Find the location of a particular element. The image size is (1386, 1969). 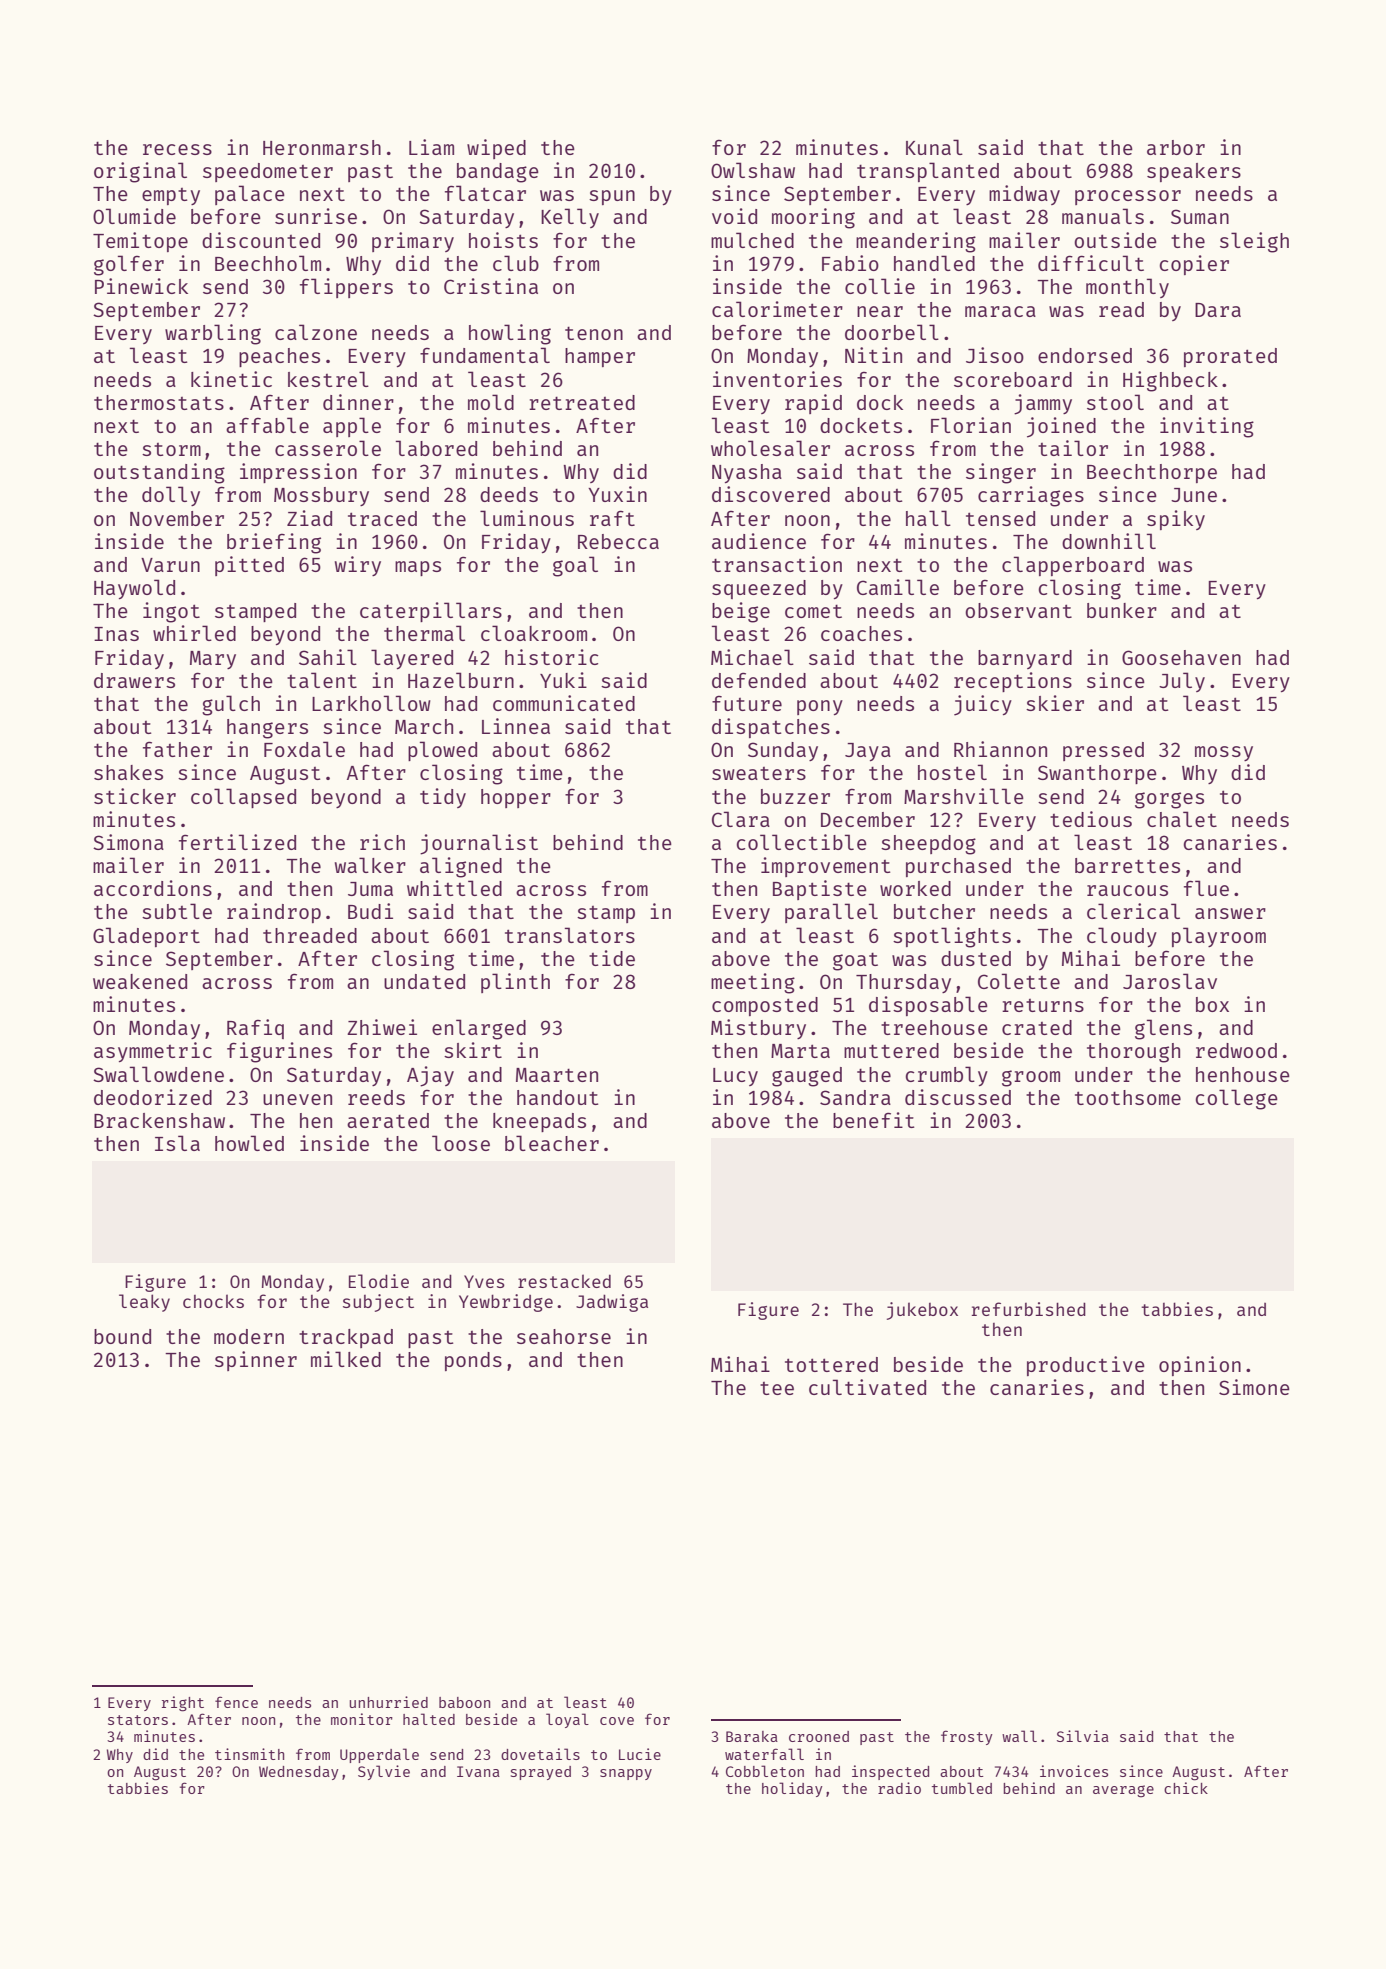

average is located at coordinates (1123, 1791).
